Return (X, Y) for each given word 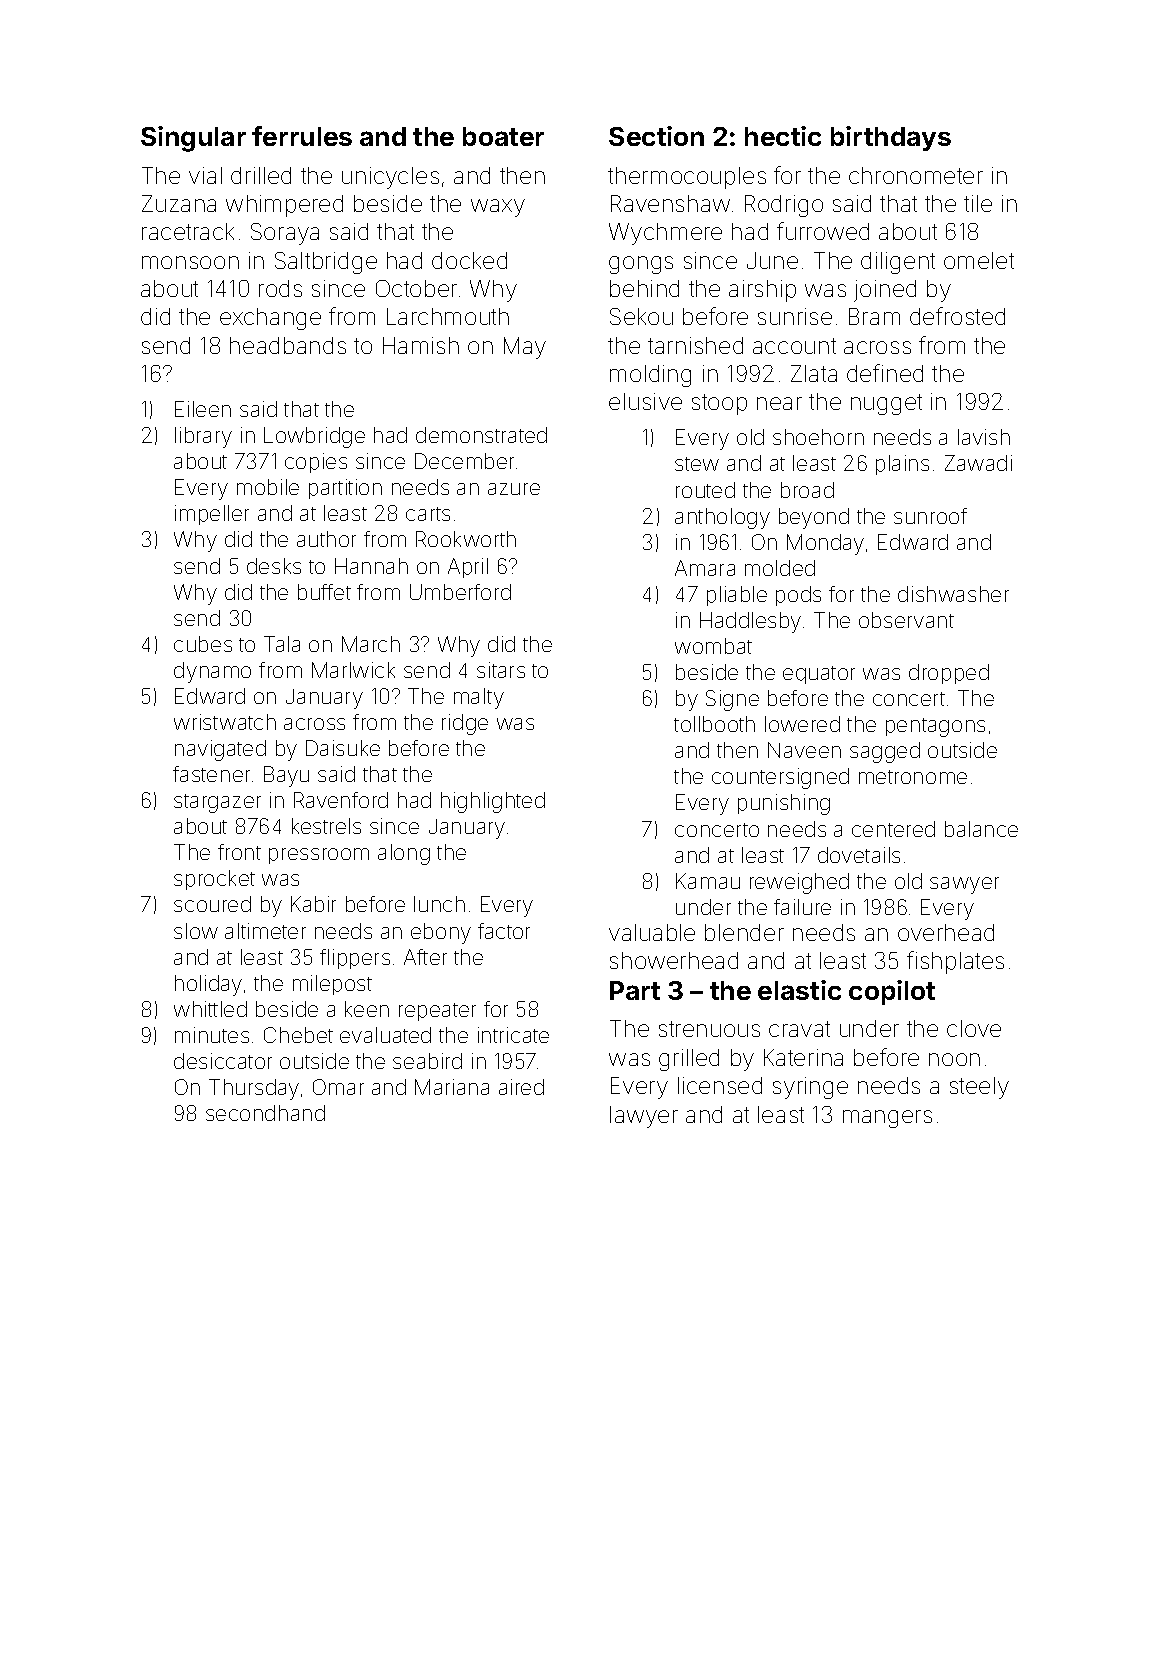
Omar (338, 1087)
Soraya (285, 234)
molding (650, 376)
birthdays (891, 138)
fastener (211, 774)
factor (504, 931)
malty (479, 698)
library (203, 437)
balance (981, 829)
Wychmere (665, 234)
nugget (886, 404)
